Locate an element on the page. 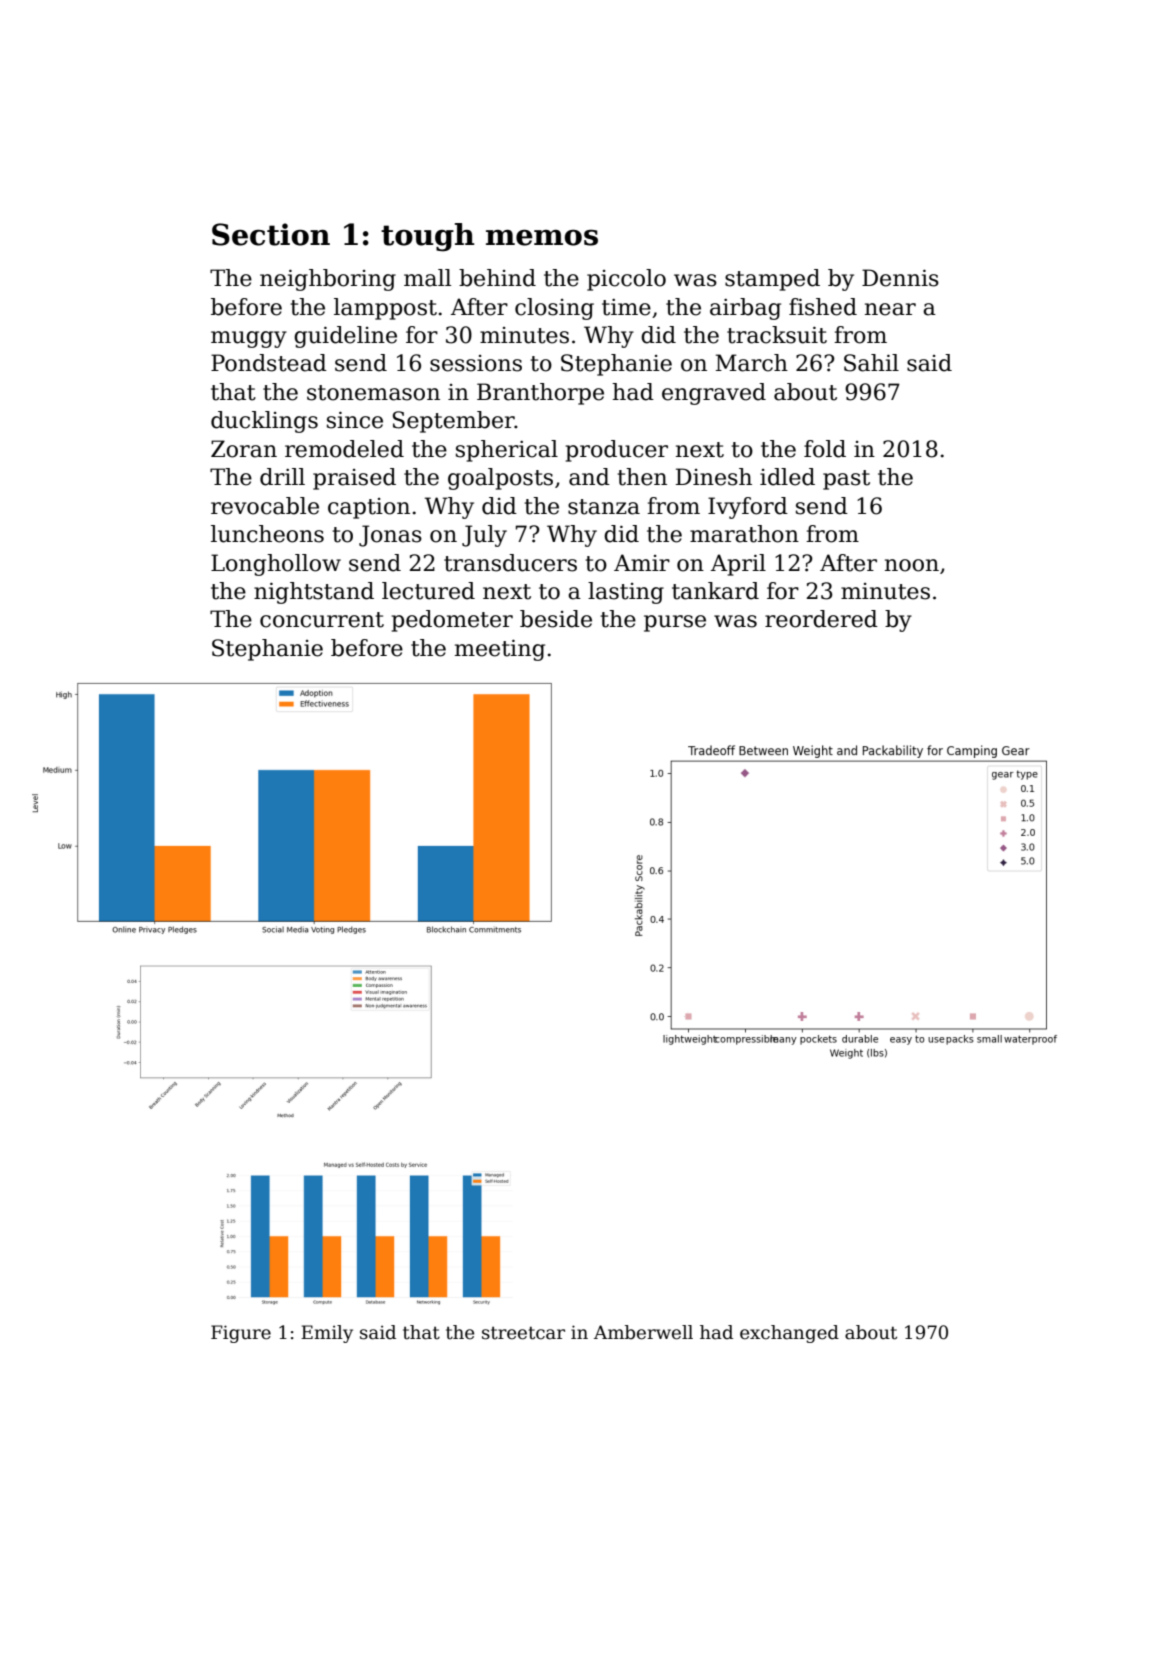 This document has height=1654, width=1165. memos is located at coordinates (542, 238).
